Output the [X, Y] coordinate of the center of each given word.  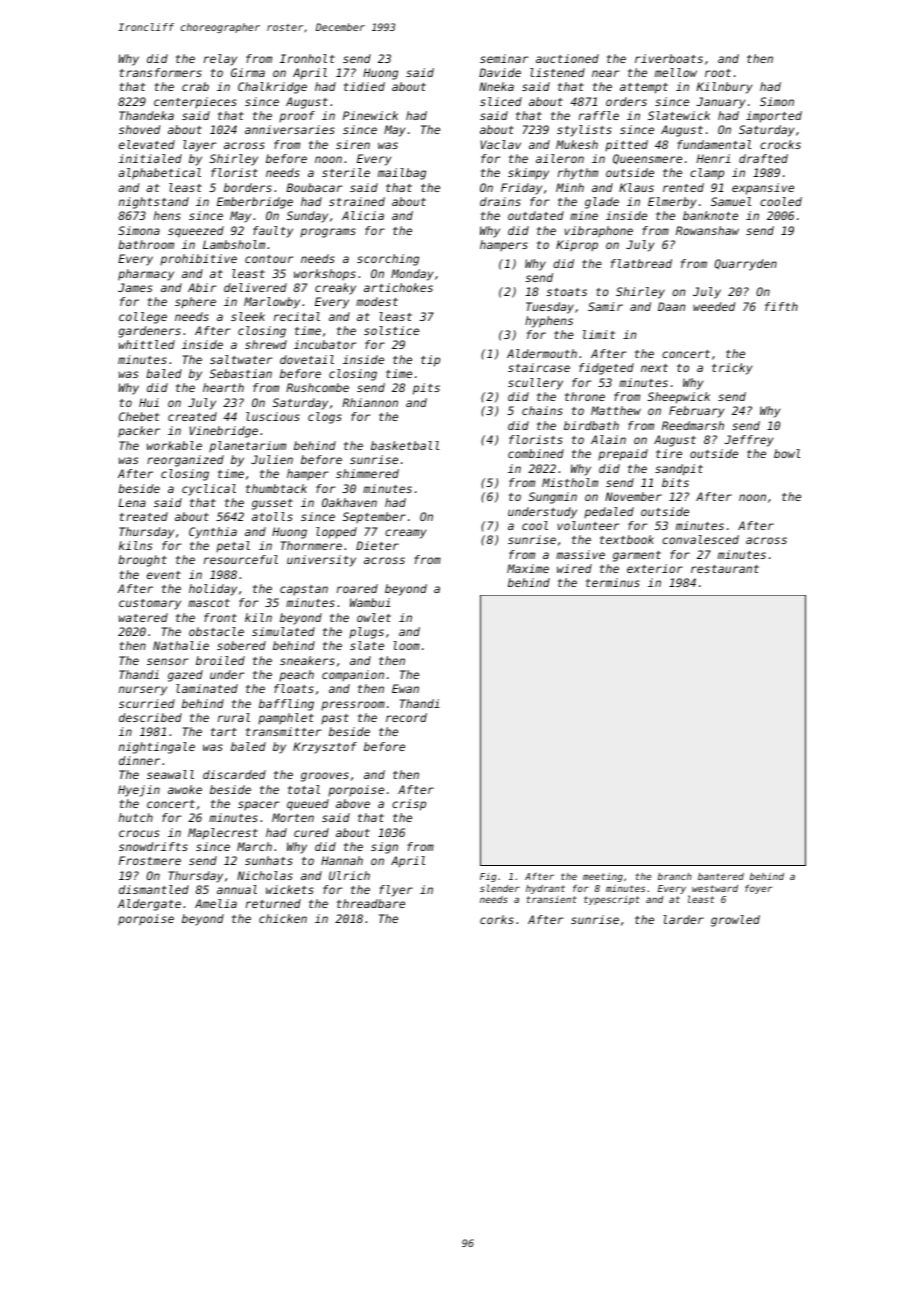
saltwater [241, 359]
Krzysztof [325, 748]
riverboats [669, 58]
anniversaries [290, 129]
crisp [409, 805]
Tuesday [550, 308]
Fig [488, 877]
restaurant [725, 569]
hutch [136, 817]
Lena [132, 502]
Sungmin [553, 498]
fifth [781, 306]
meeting [603, 877]
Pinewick [370, 115]
